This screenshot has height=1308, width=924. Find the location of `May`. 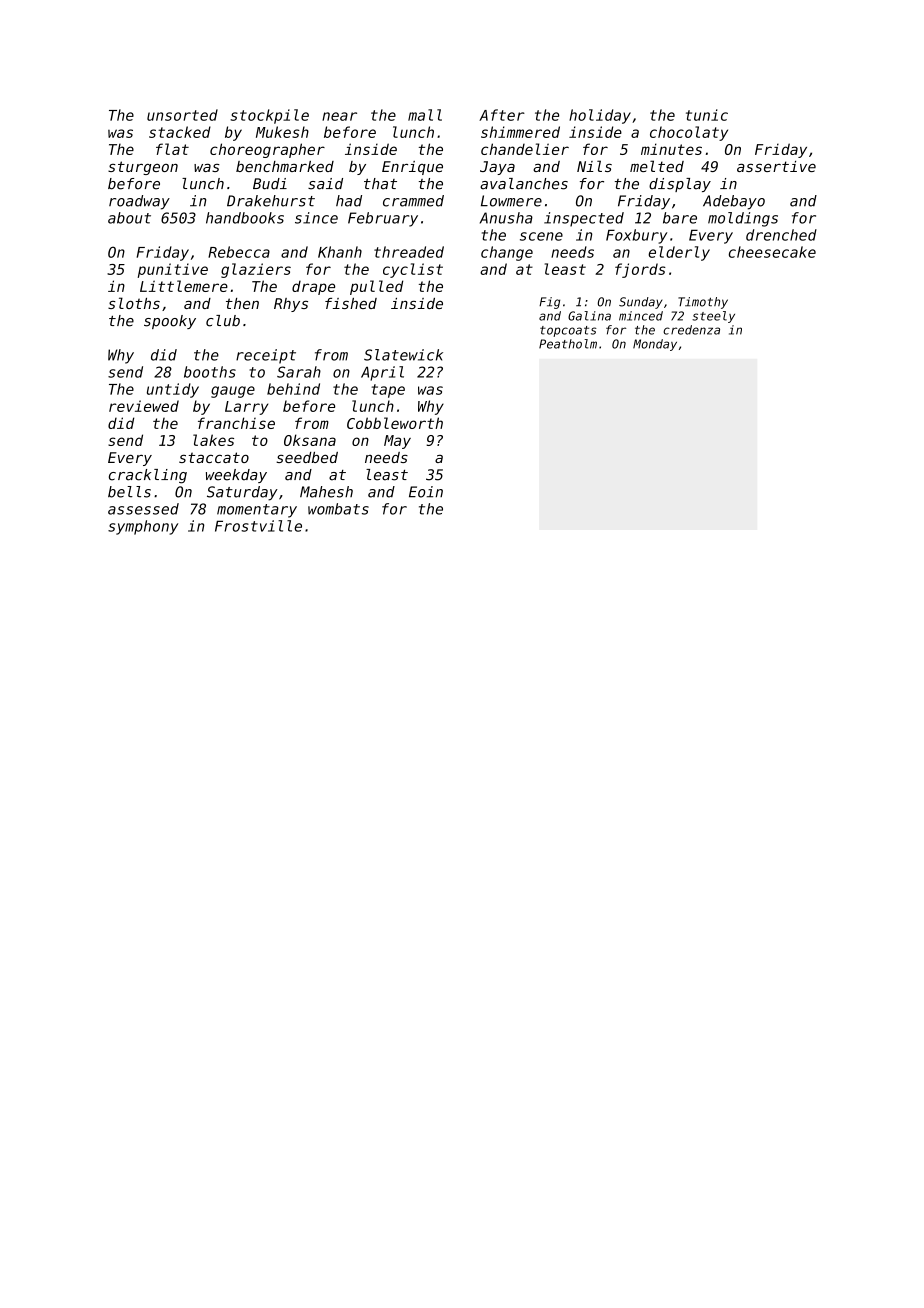

May is located at coordinates (397, 442).
